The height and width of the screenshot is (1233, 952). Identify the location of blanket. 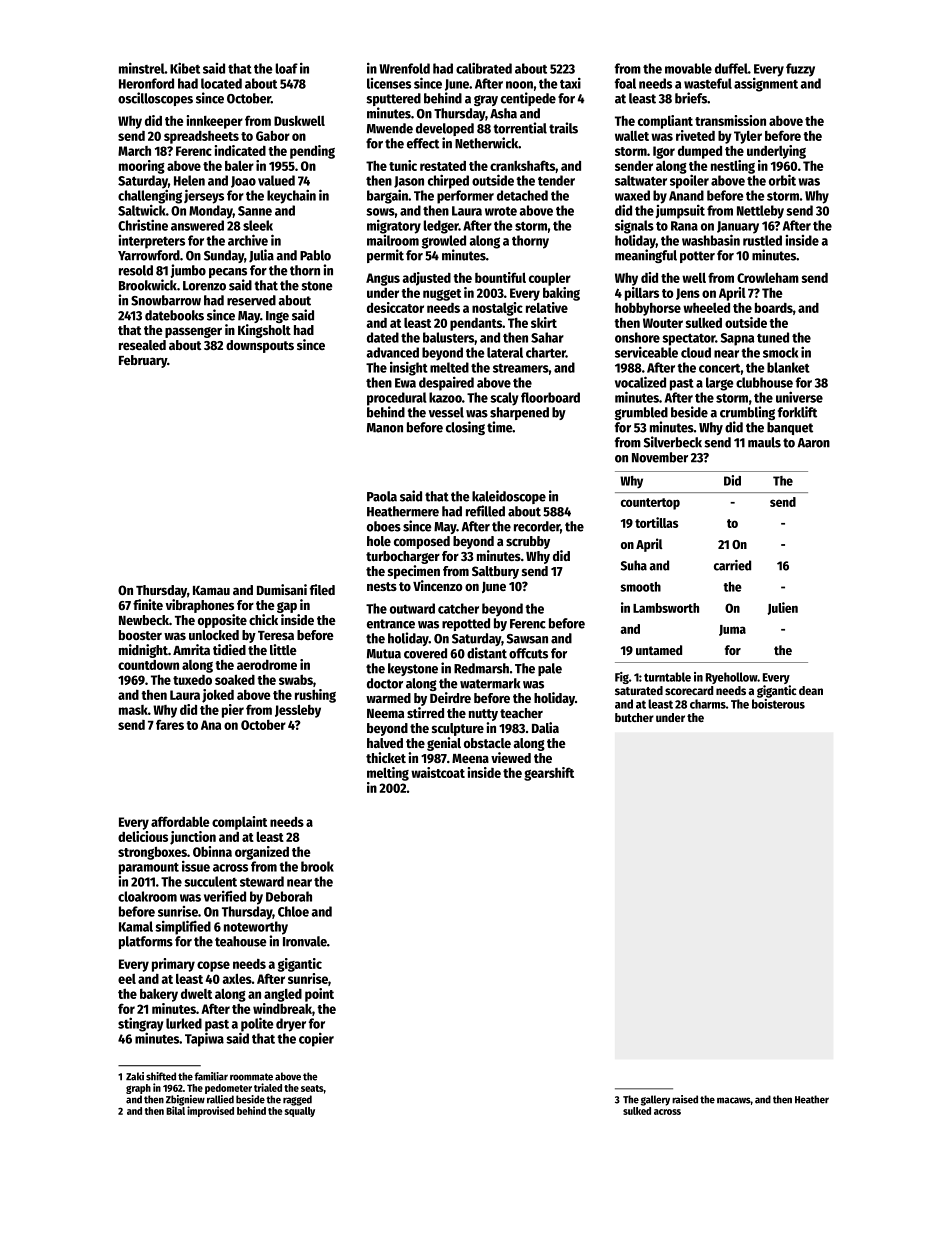
(788, 367).
